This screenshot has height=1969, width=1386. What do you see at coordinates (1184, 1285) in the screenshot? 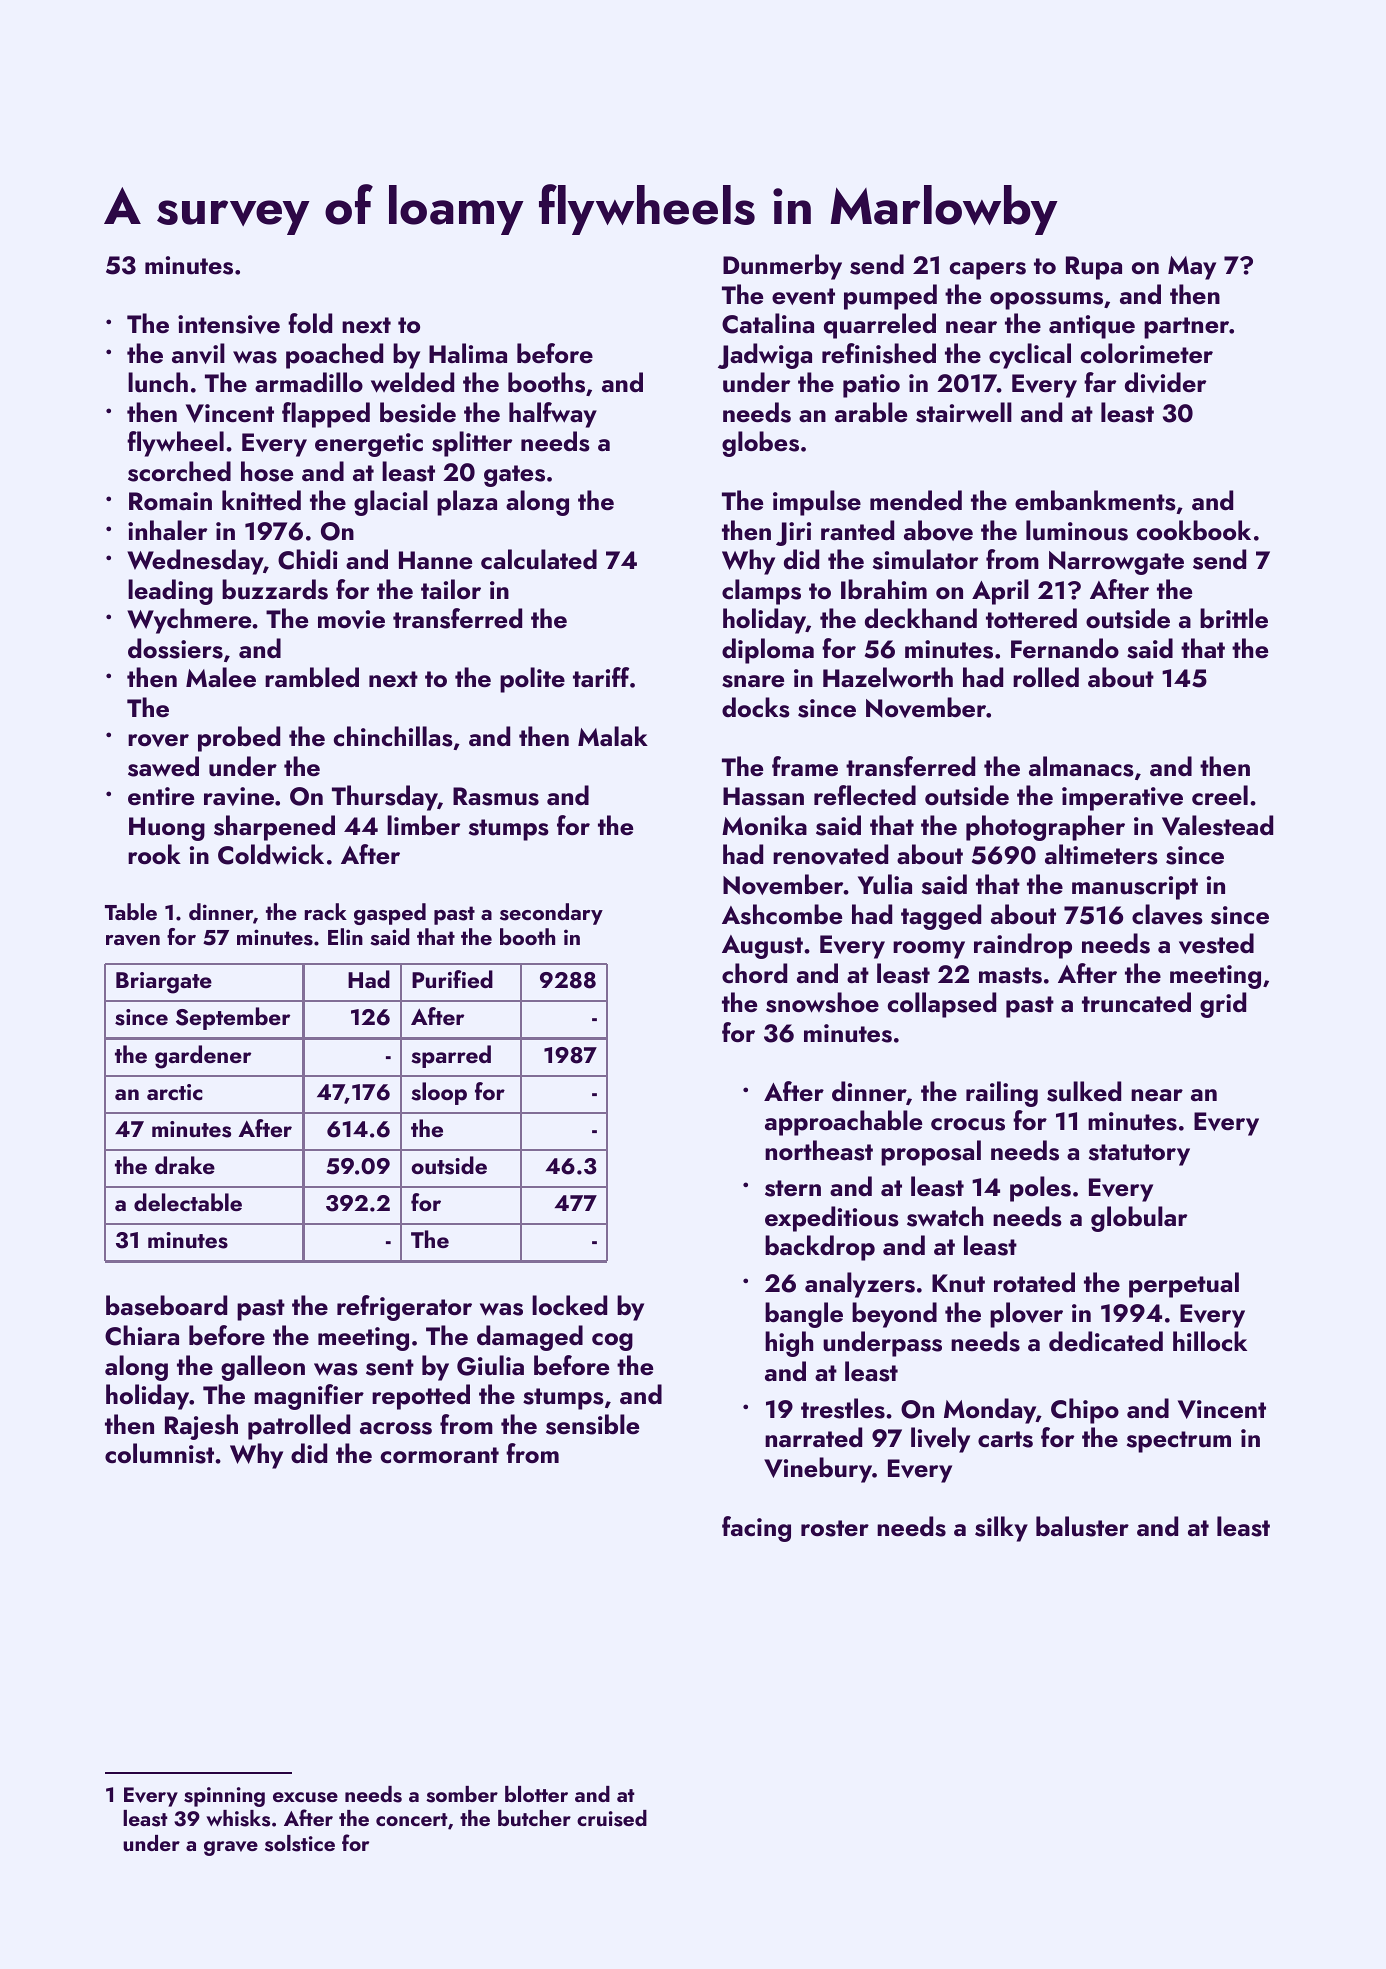
I see `perpetual` at bounding box center [1184, 1285].
